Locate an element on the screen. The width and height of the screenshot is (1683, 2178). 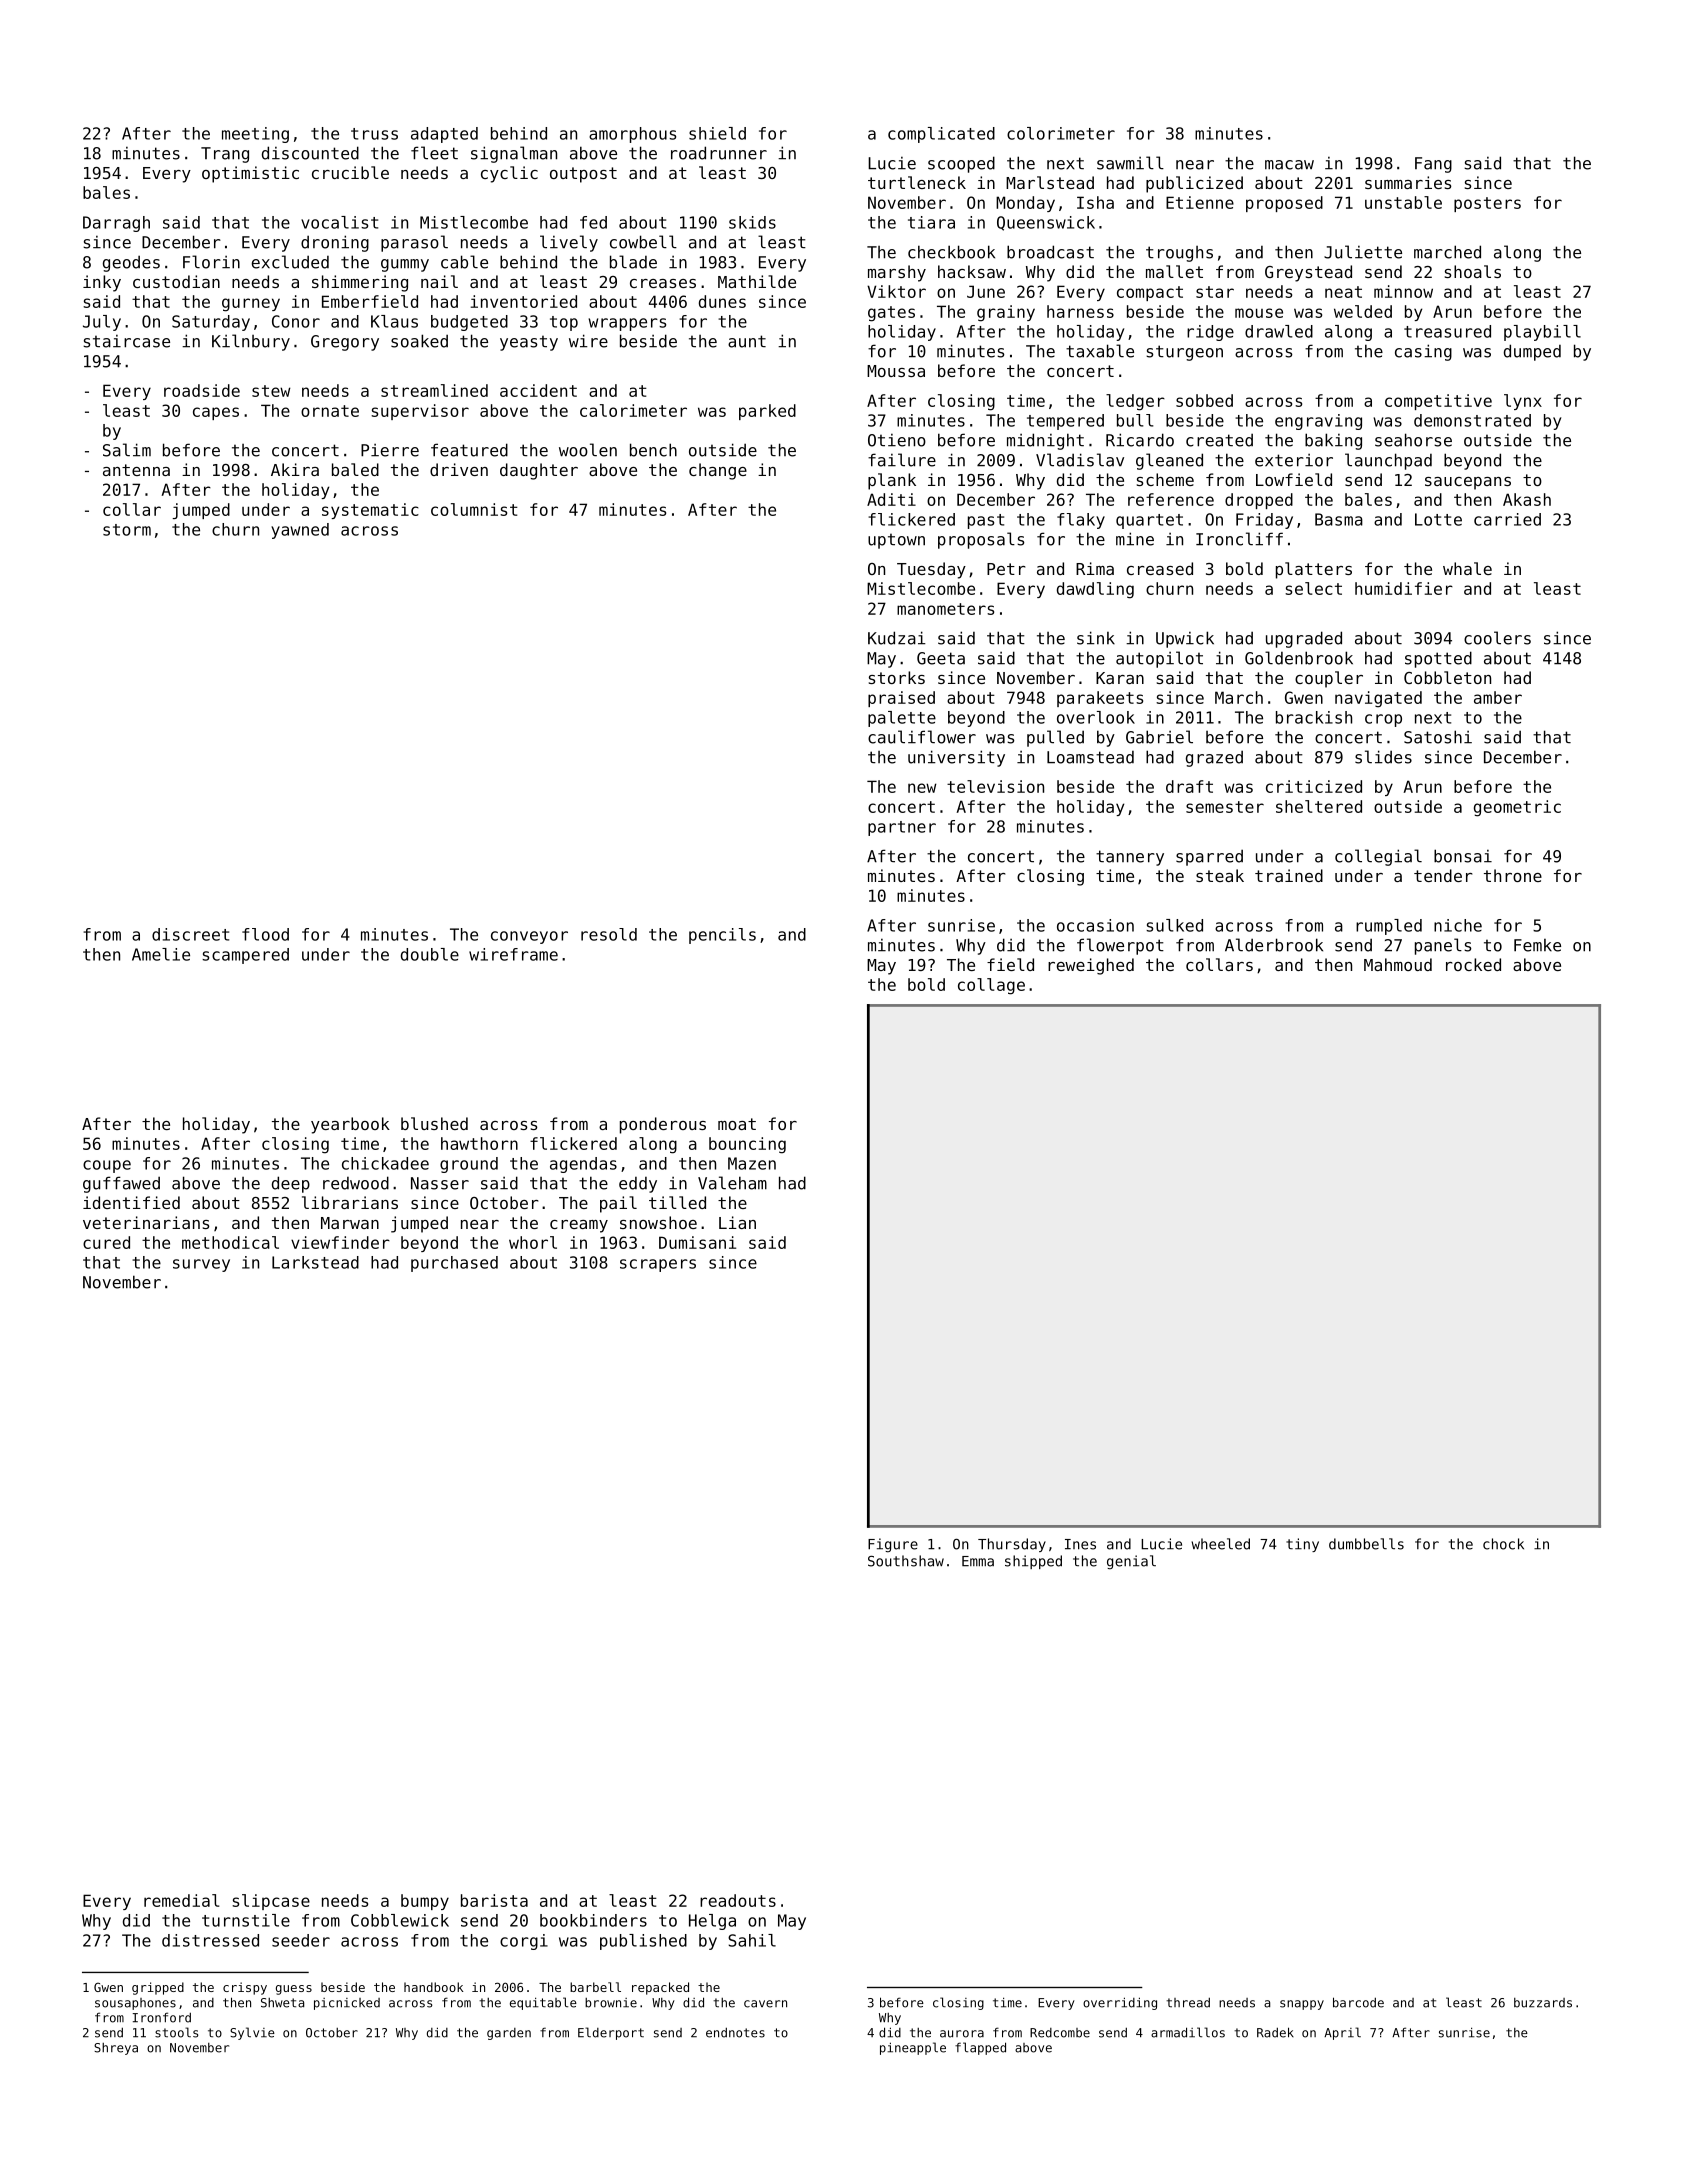
Femke is located at coordinates (1537, 945).
